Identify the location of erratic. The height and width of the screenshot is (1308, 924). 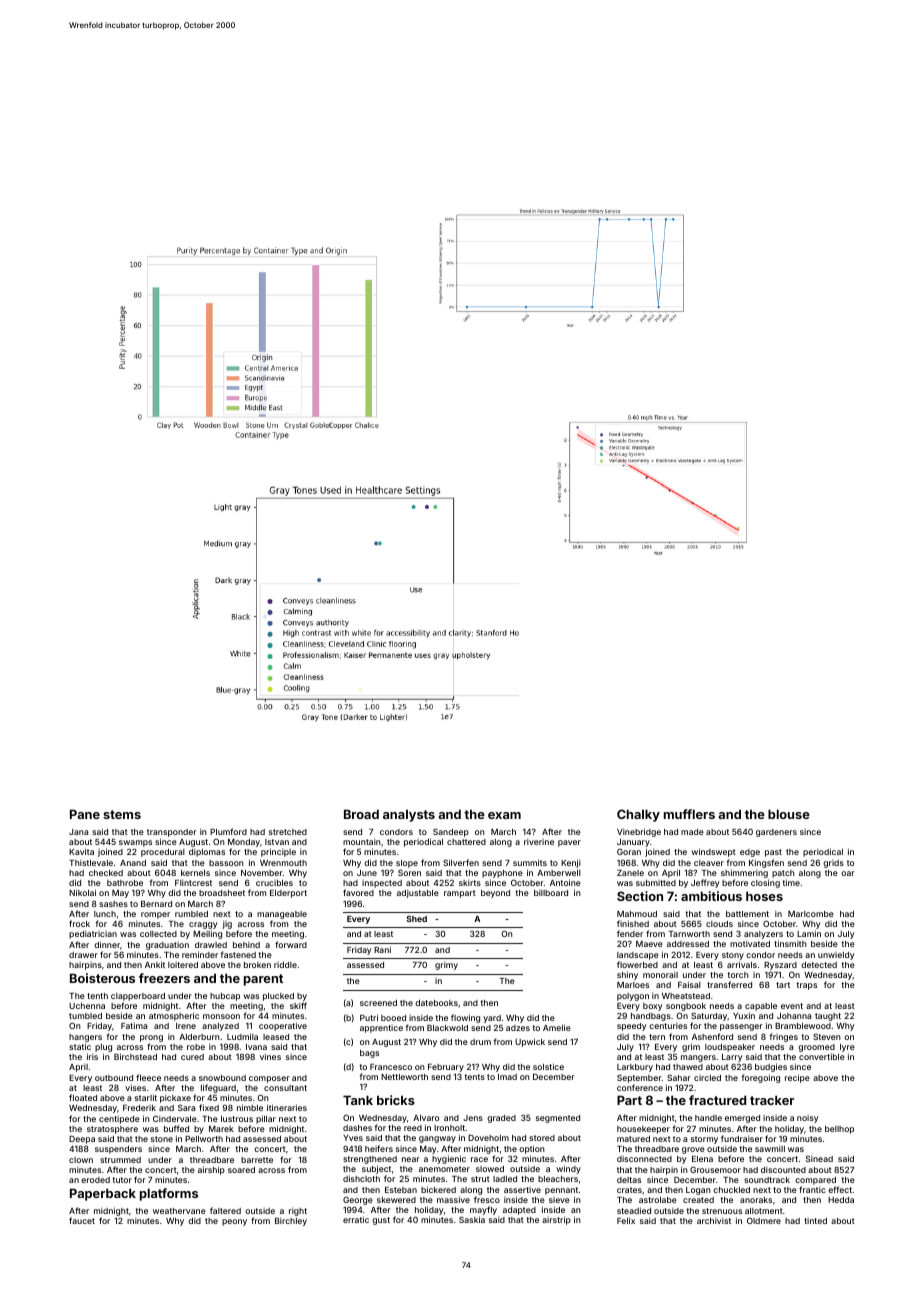
(356, 1219).
